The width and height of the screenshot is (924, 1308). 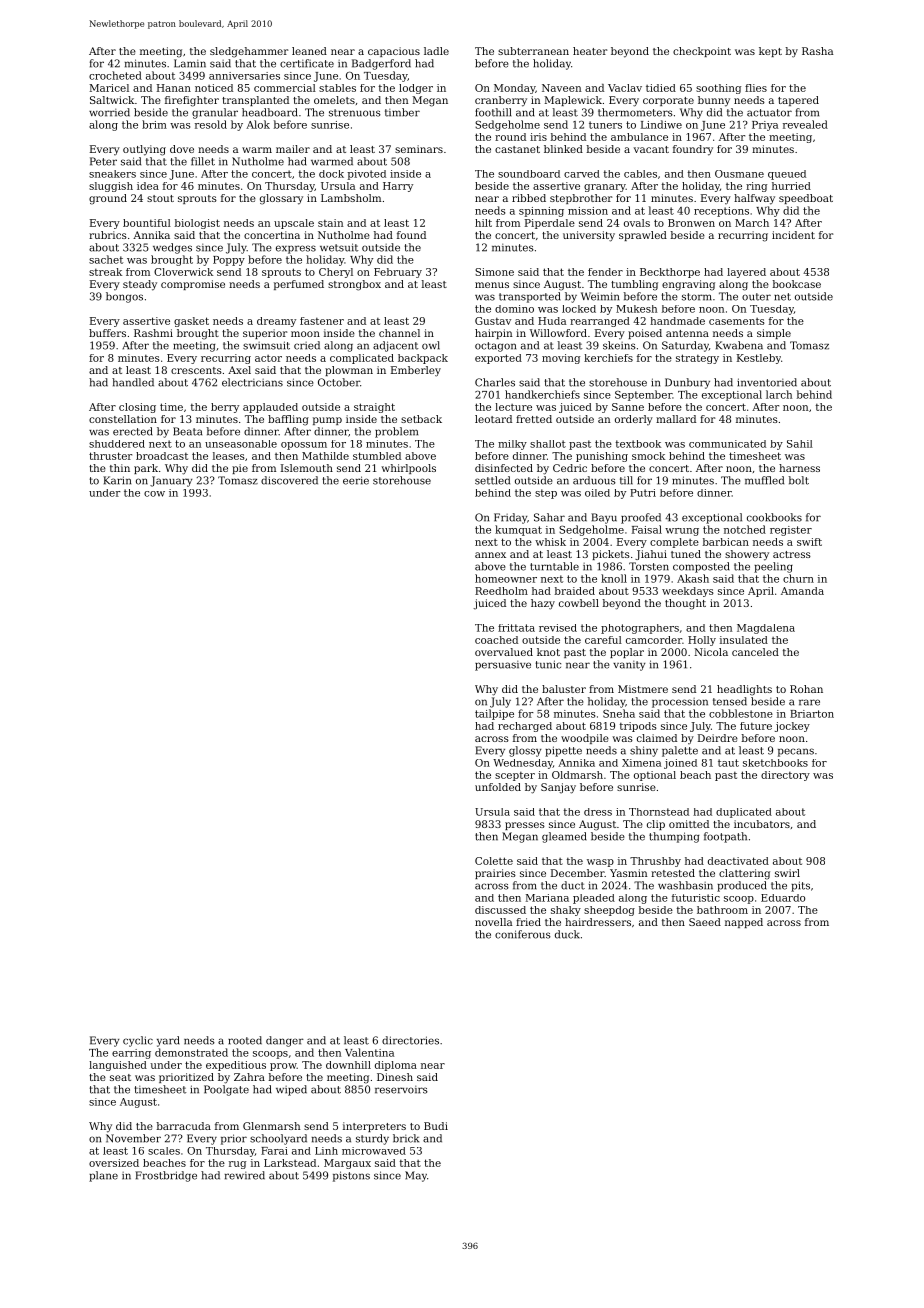 I want to click on fretted, so click(x=534, y=419).
